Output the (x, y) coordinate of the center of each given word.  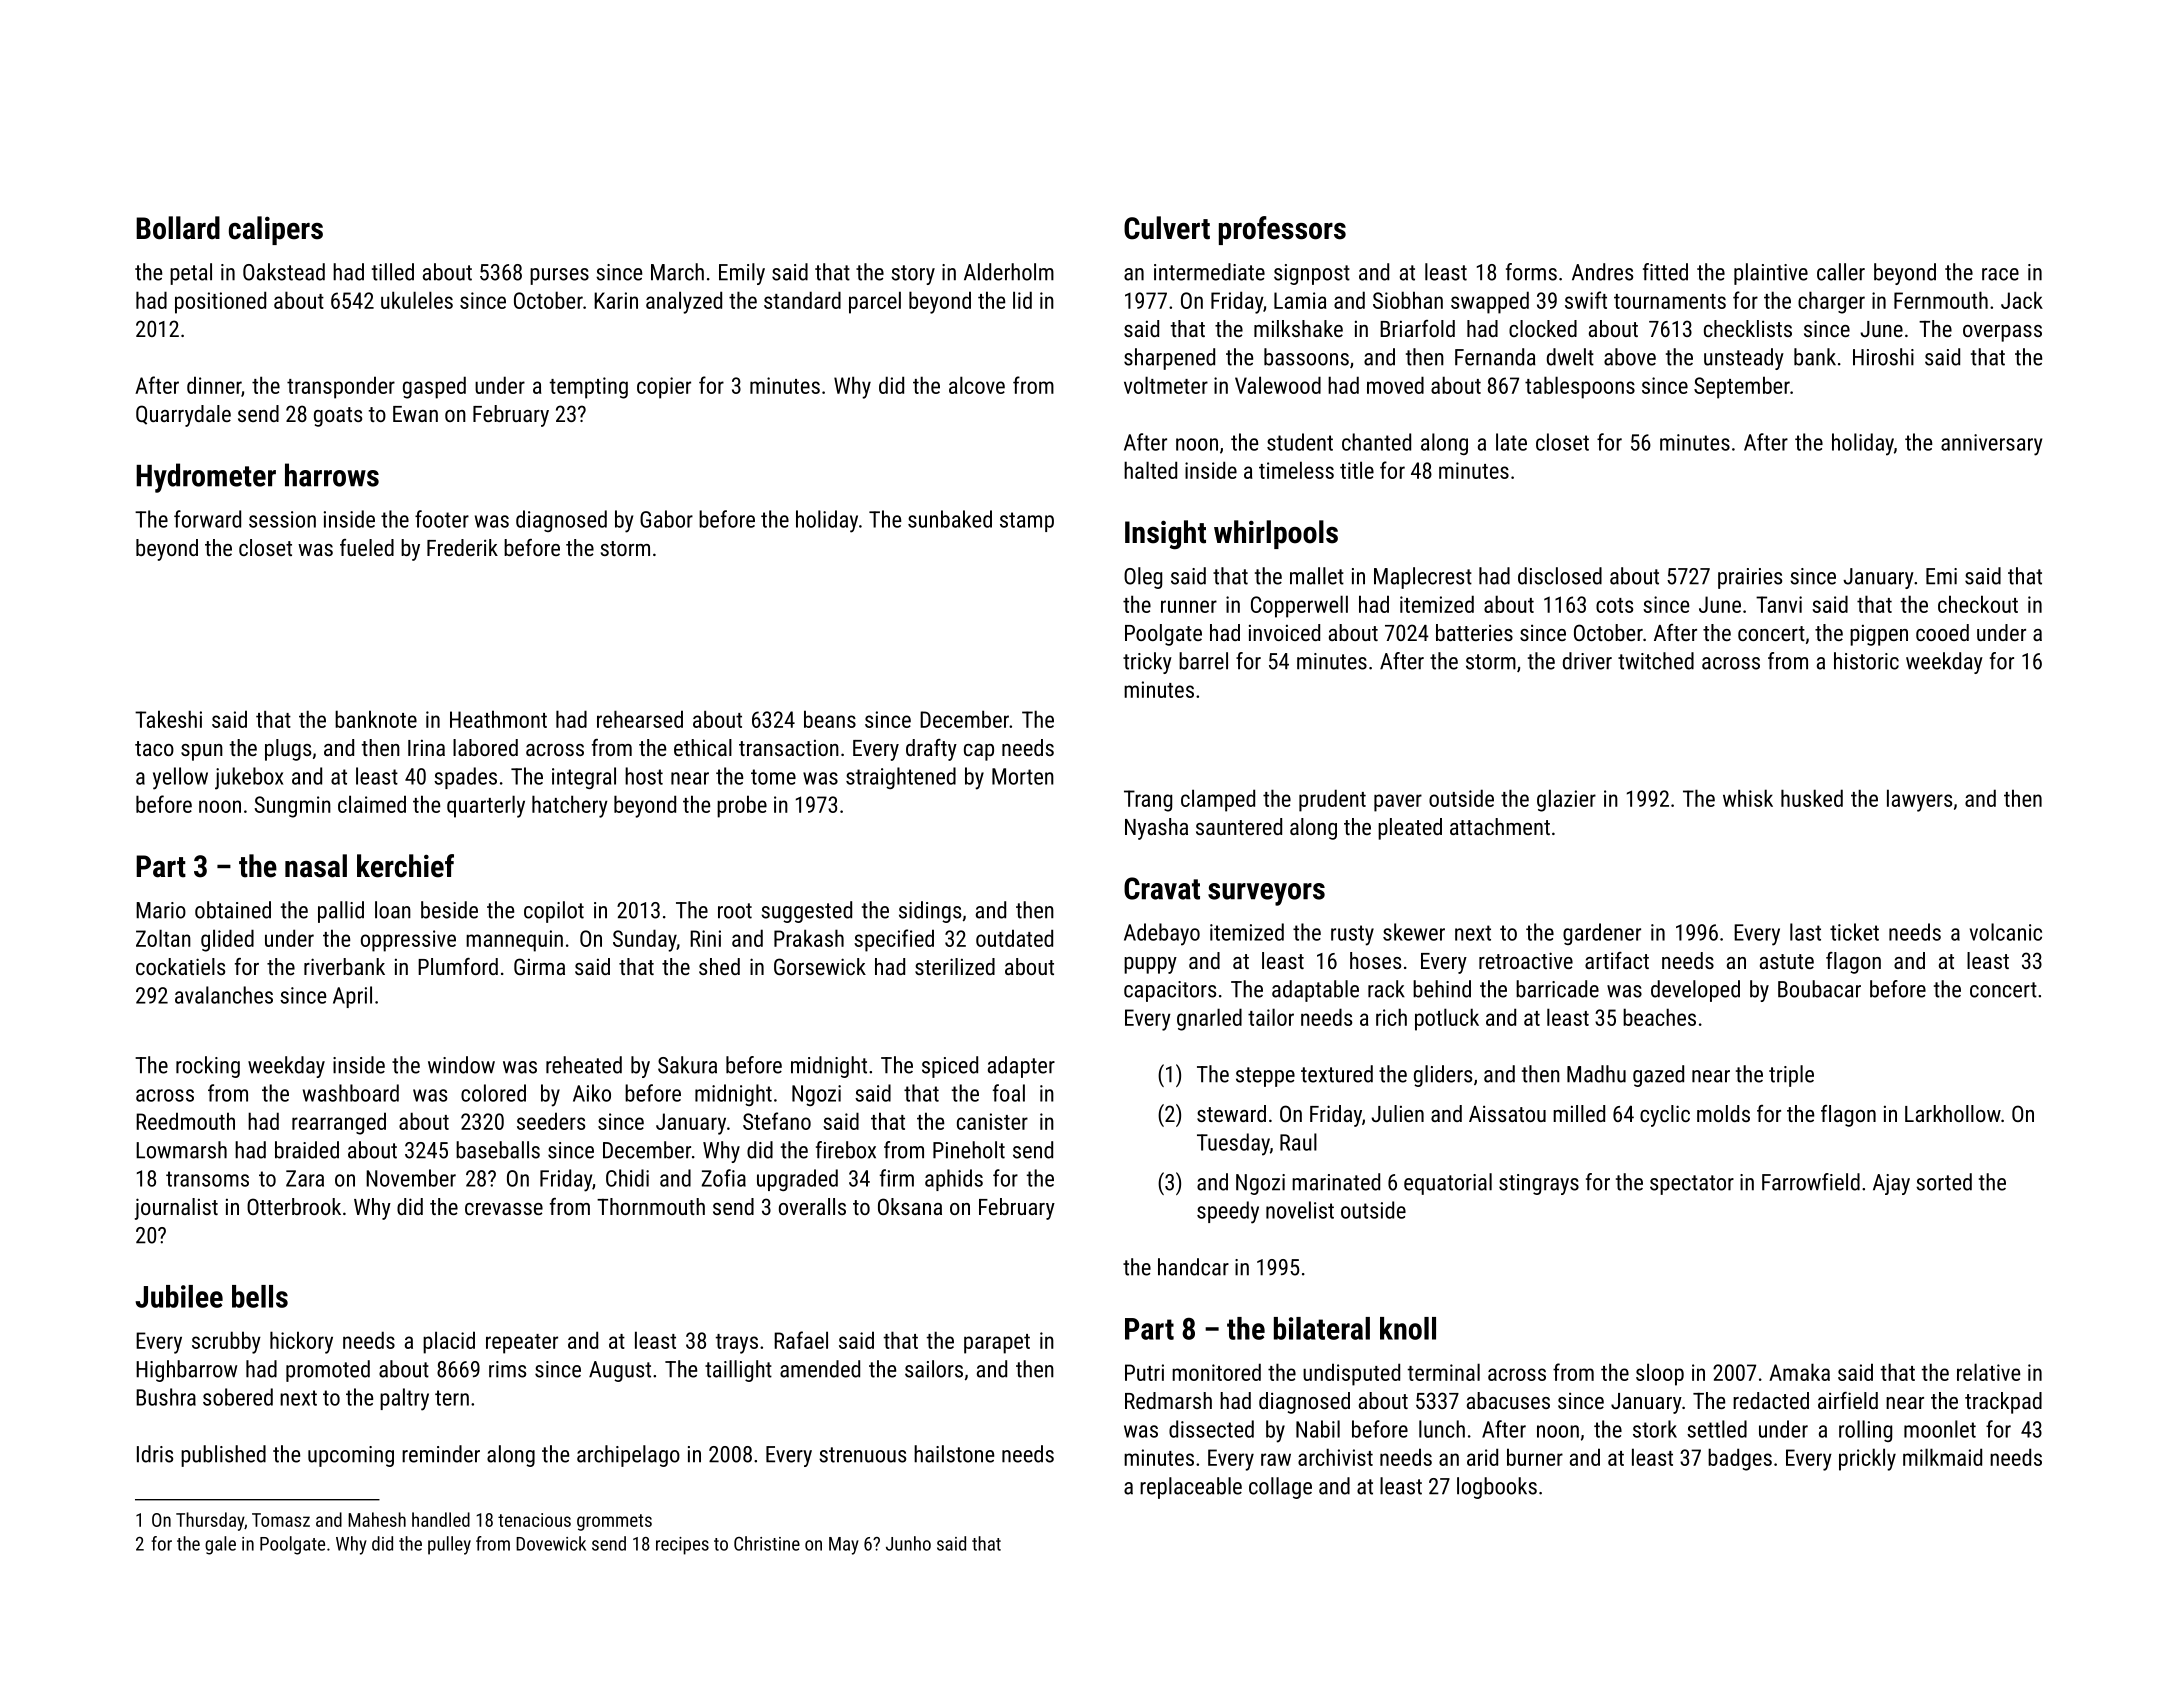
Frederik (462, 547)
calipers (276, 230)
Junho (908, 1543)
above (1630, 357)
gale (220, 1545)
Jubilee (179, 1296)
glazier (1566, 800)
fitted (1665, 272)
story (913, 275)
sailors (934, 1369)
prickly (1867, 1459)
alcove (977, 385)
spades (465, 778)
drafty (931, 750)
